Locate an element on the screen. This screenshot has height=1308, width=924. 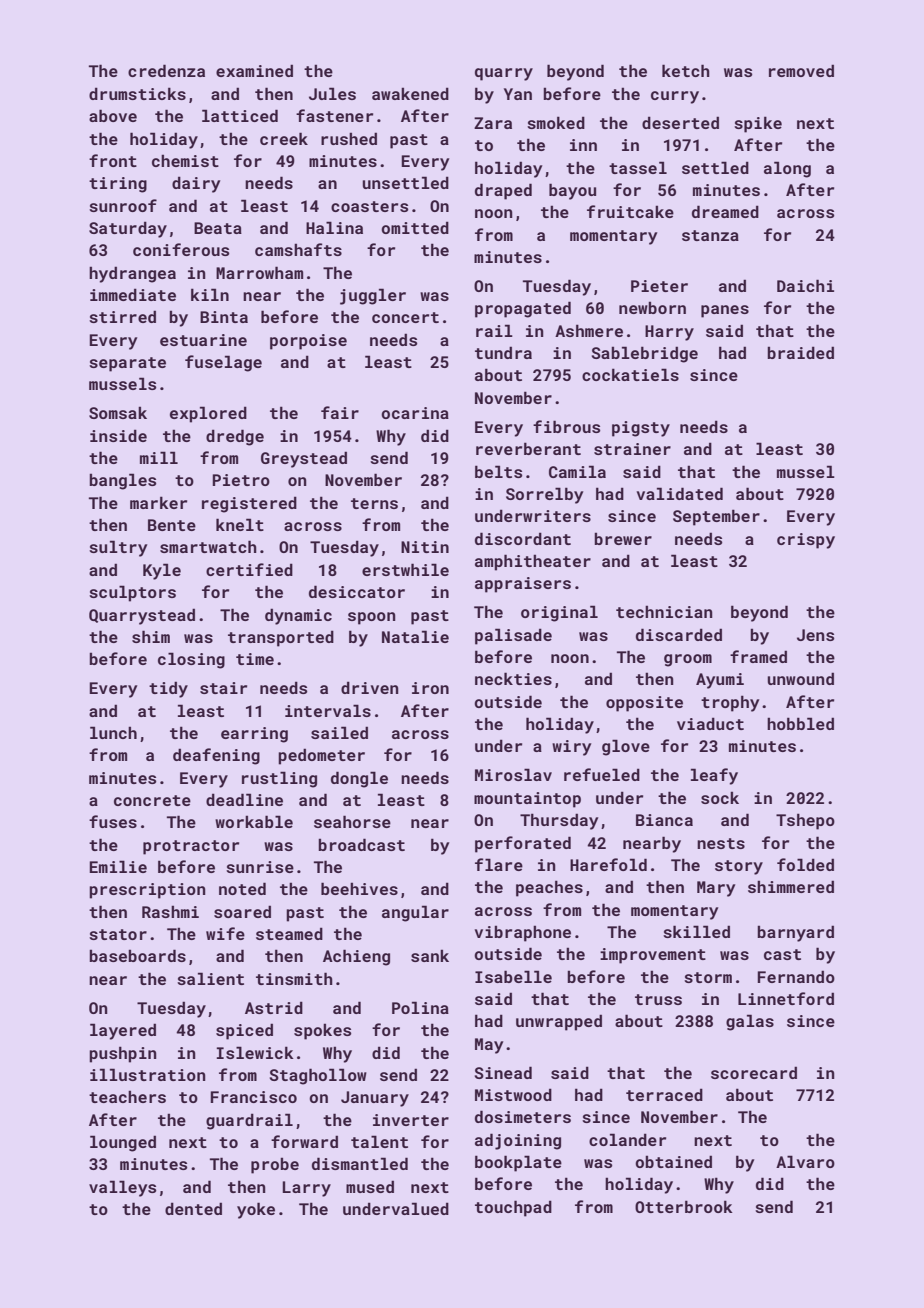
reverberant is located at coordinates (528, 448).
